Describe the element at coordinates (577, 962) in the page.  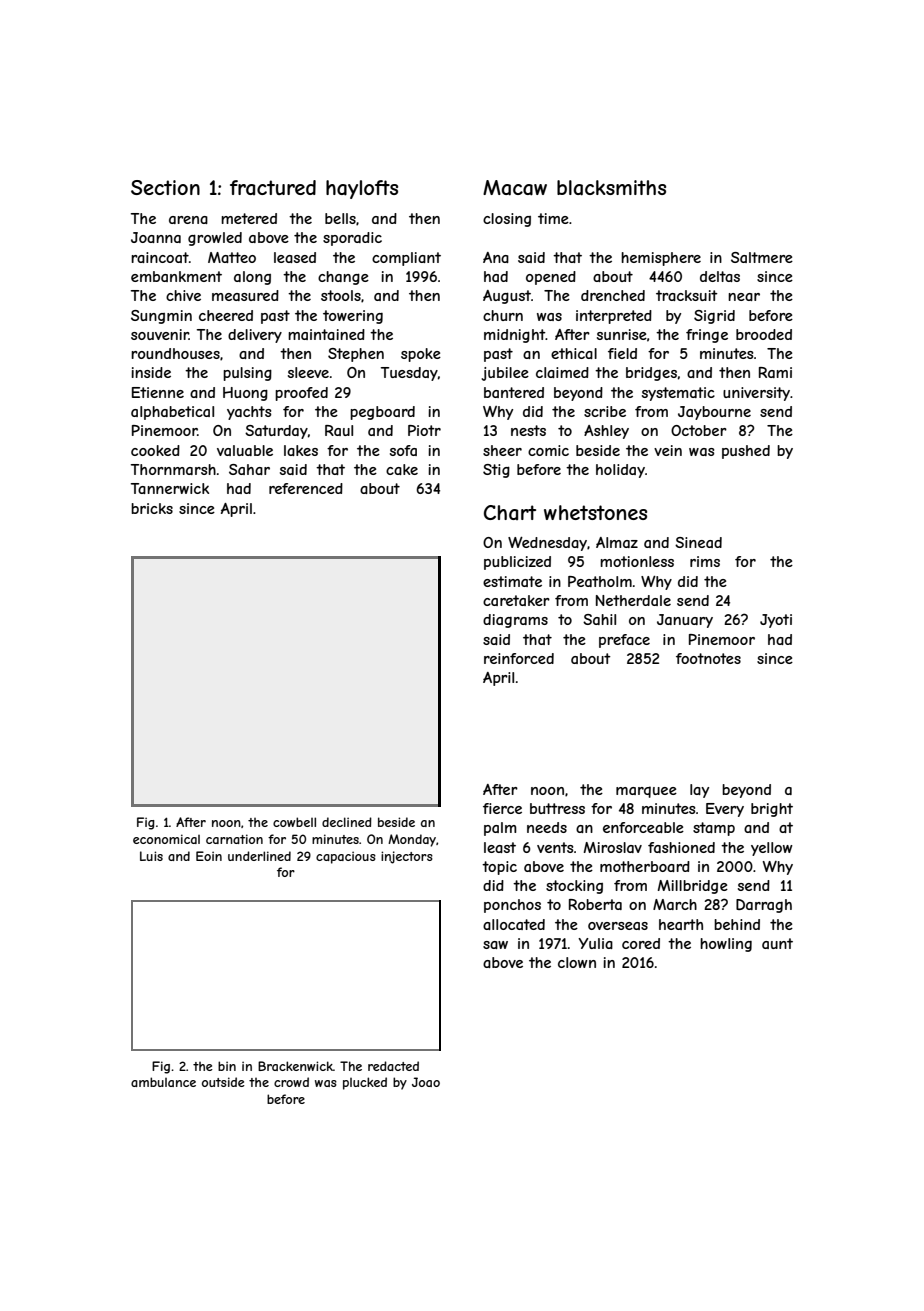
I see `clown` at that location.
